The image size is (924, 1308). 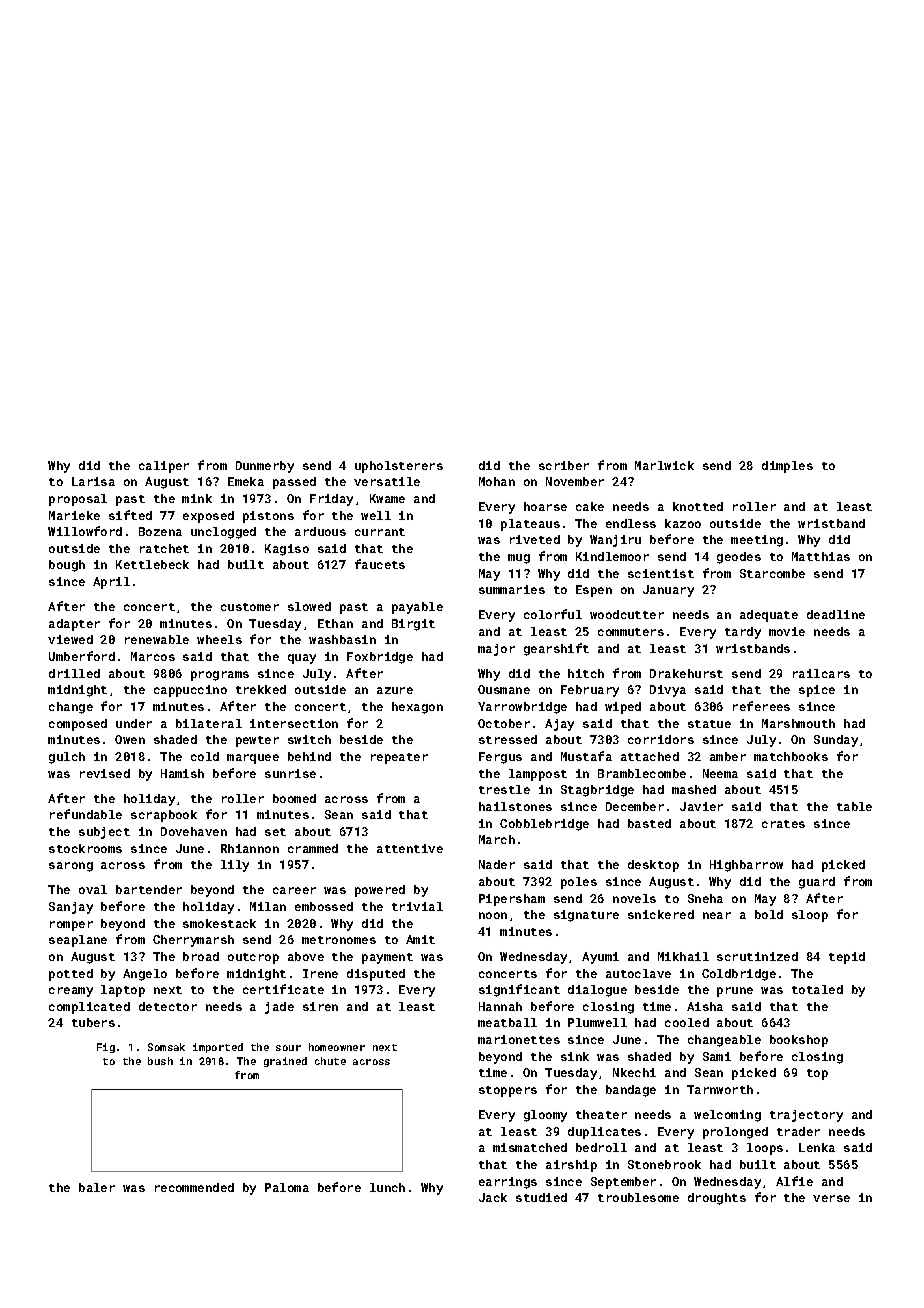 I want to click on Marieke, so click(x=74, y=515).
